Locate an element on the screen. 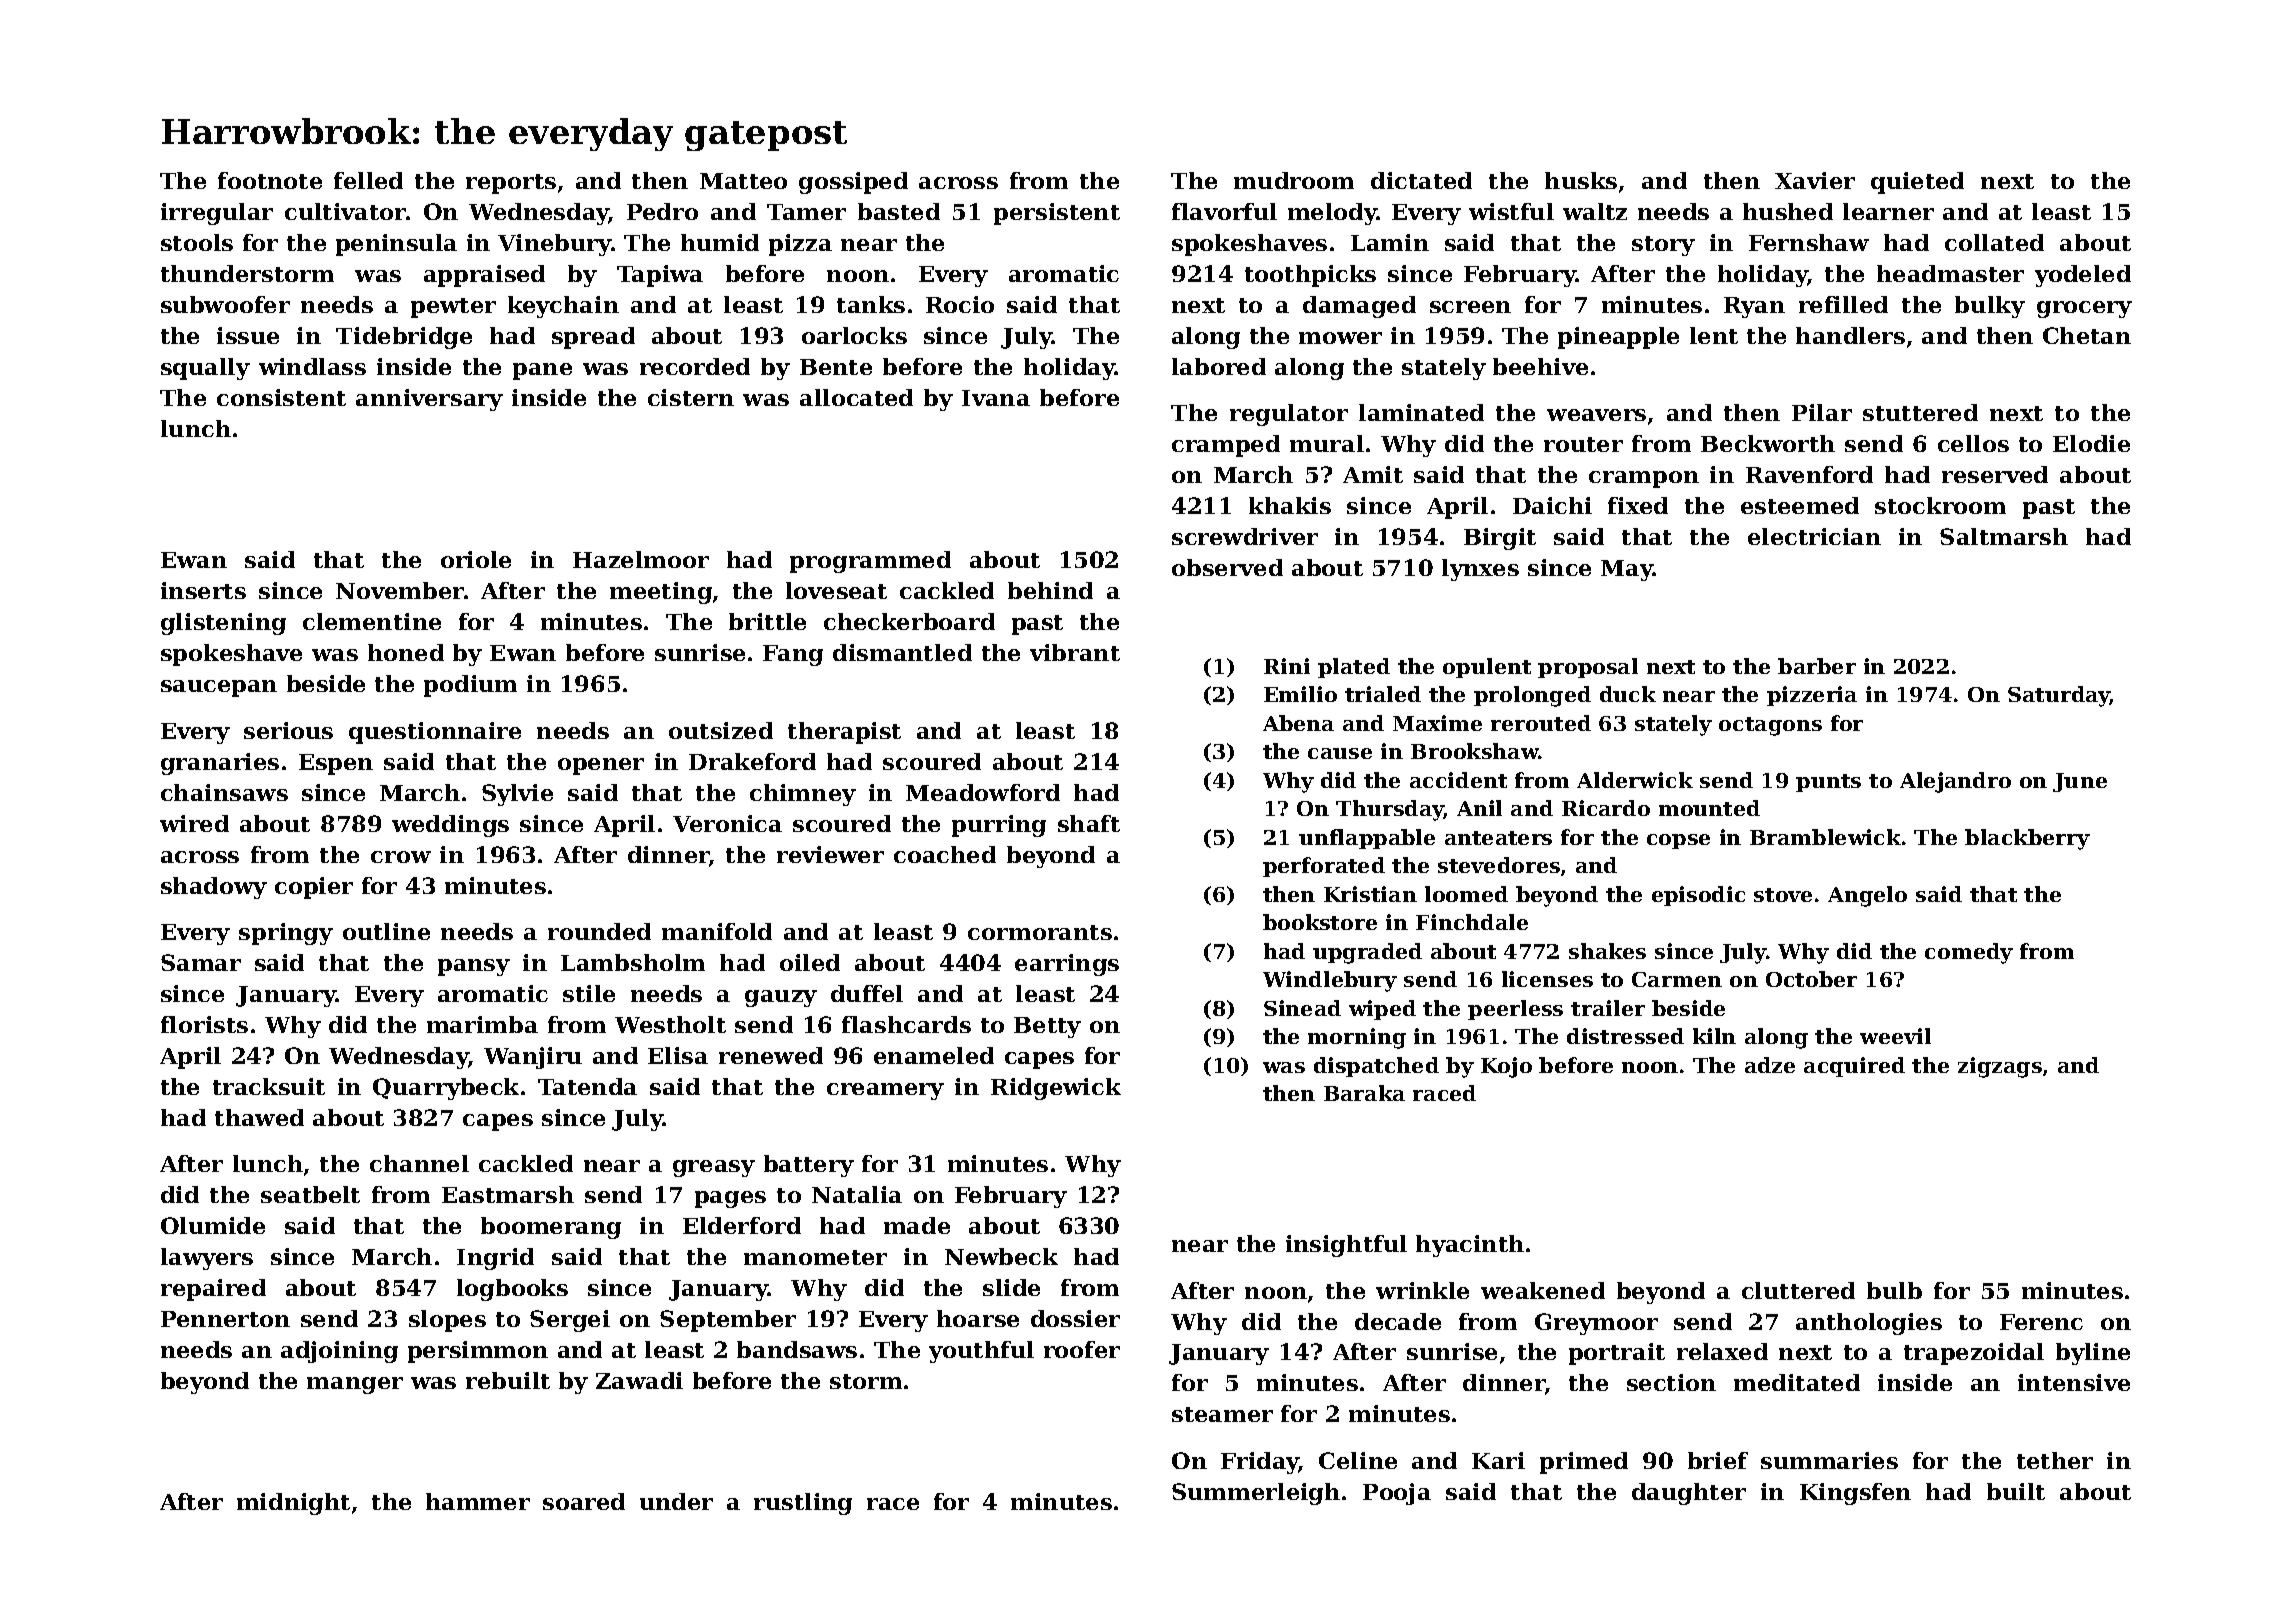 The image size is (2292, 1620). rustling is located at coordinates (803, 1504).
